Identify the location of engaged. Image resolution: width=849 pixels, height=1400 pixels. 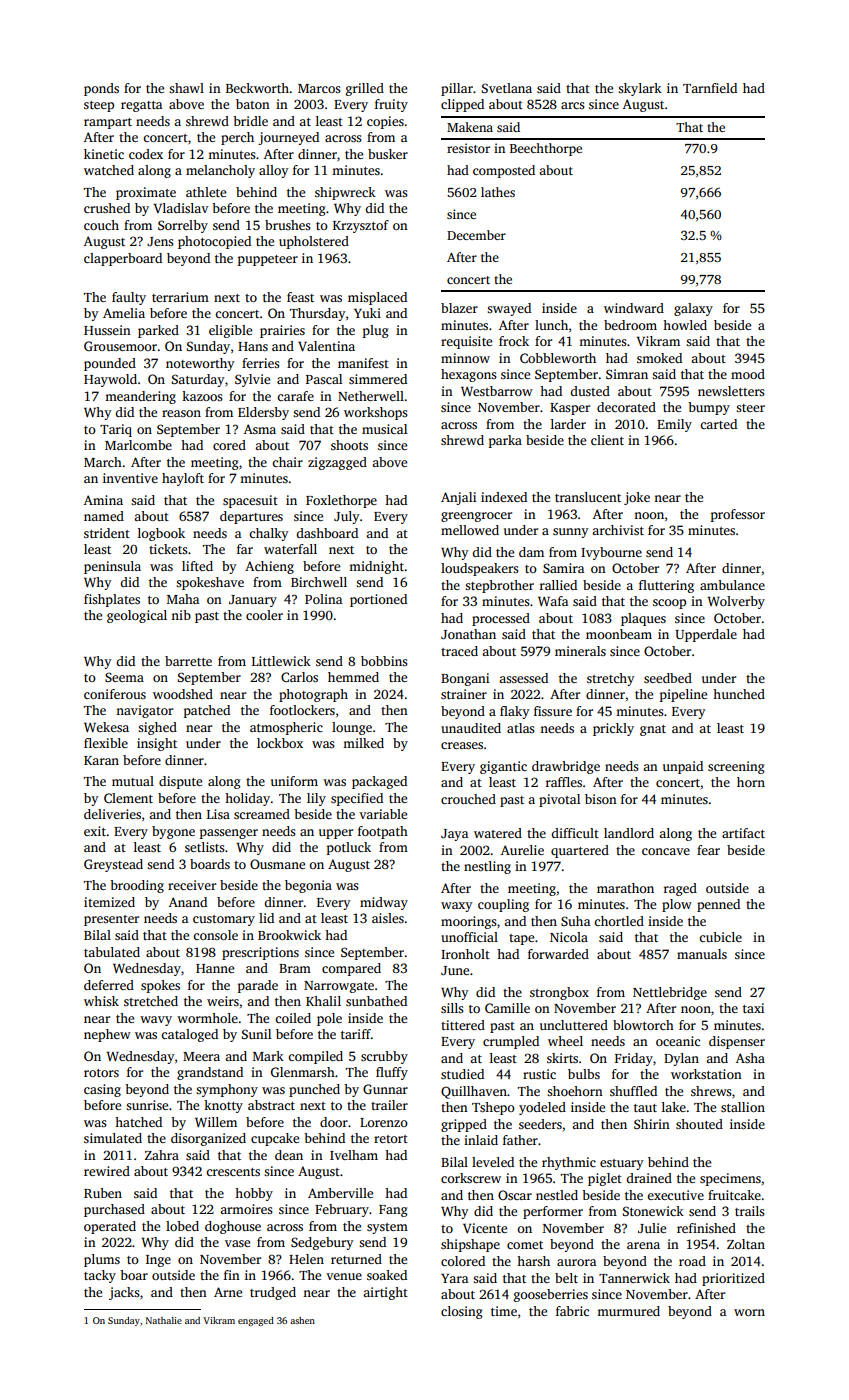
(256, 1321).
